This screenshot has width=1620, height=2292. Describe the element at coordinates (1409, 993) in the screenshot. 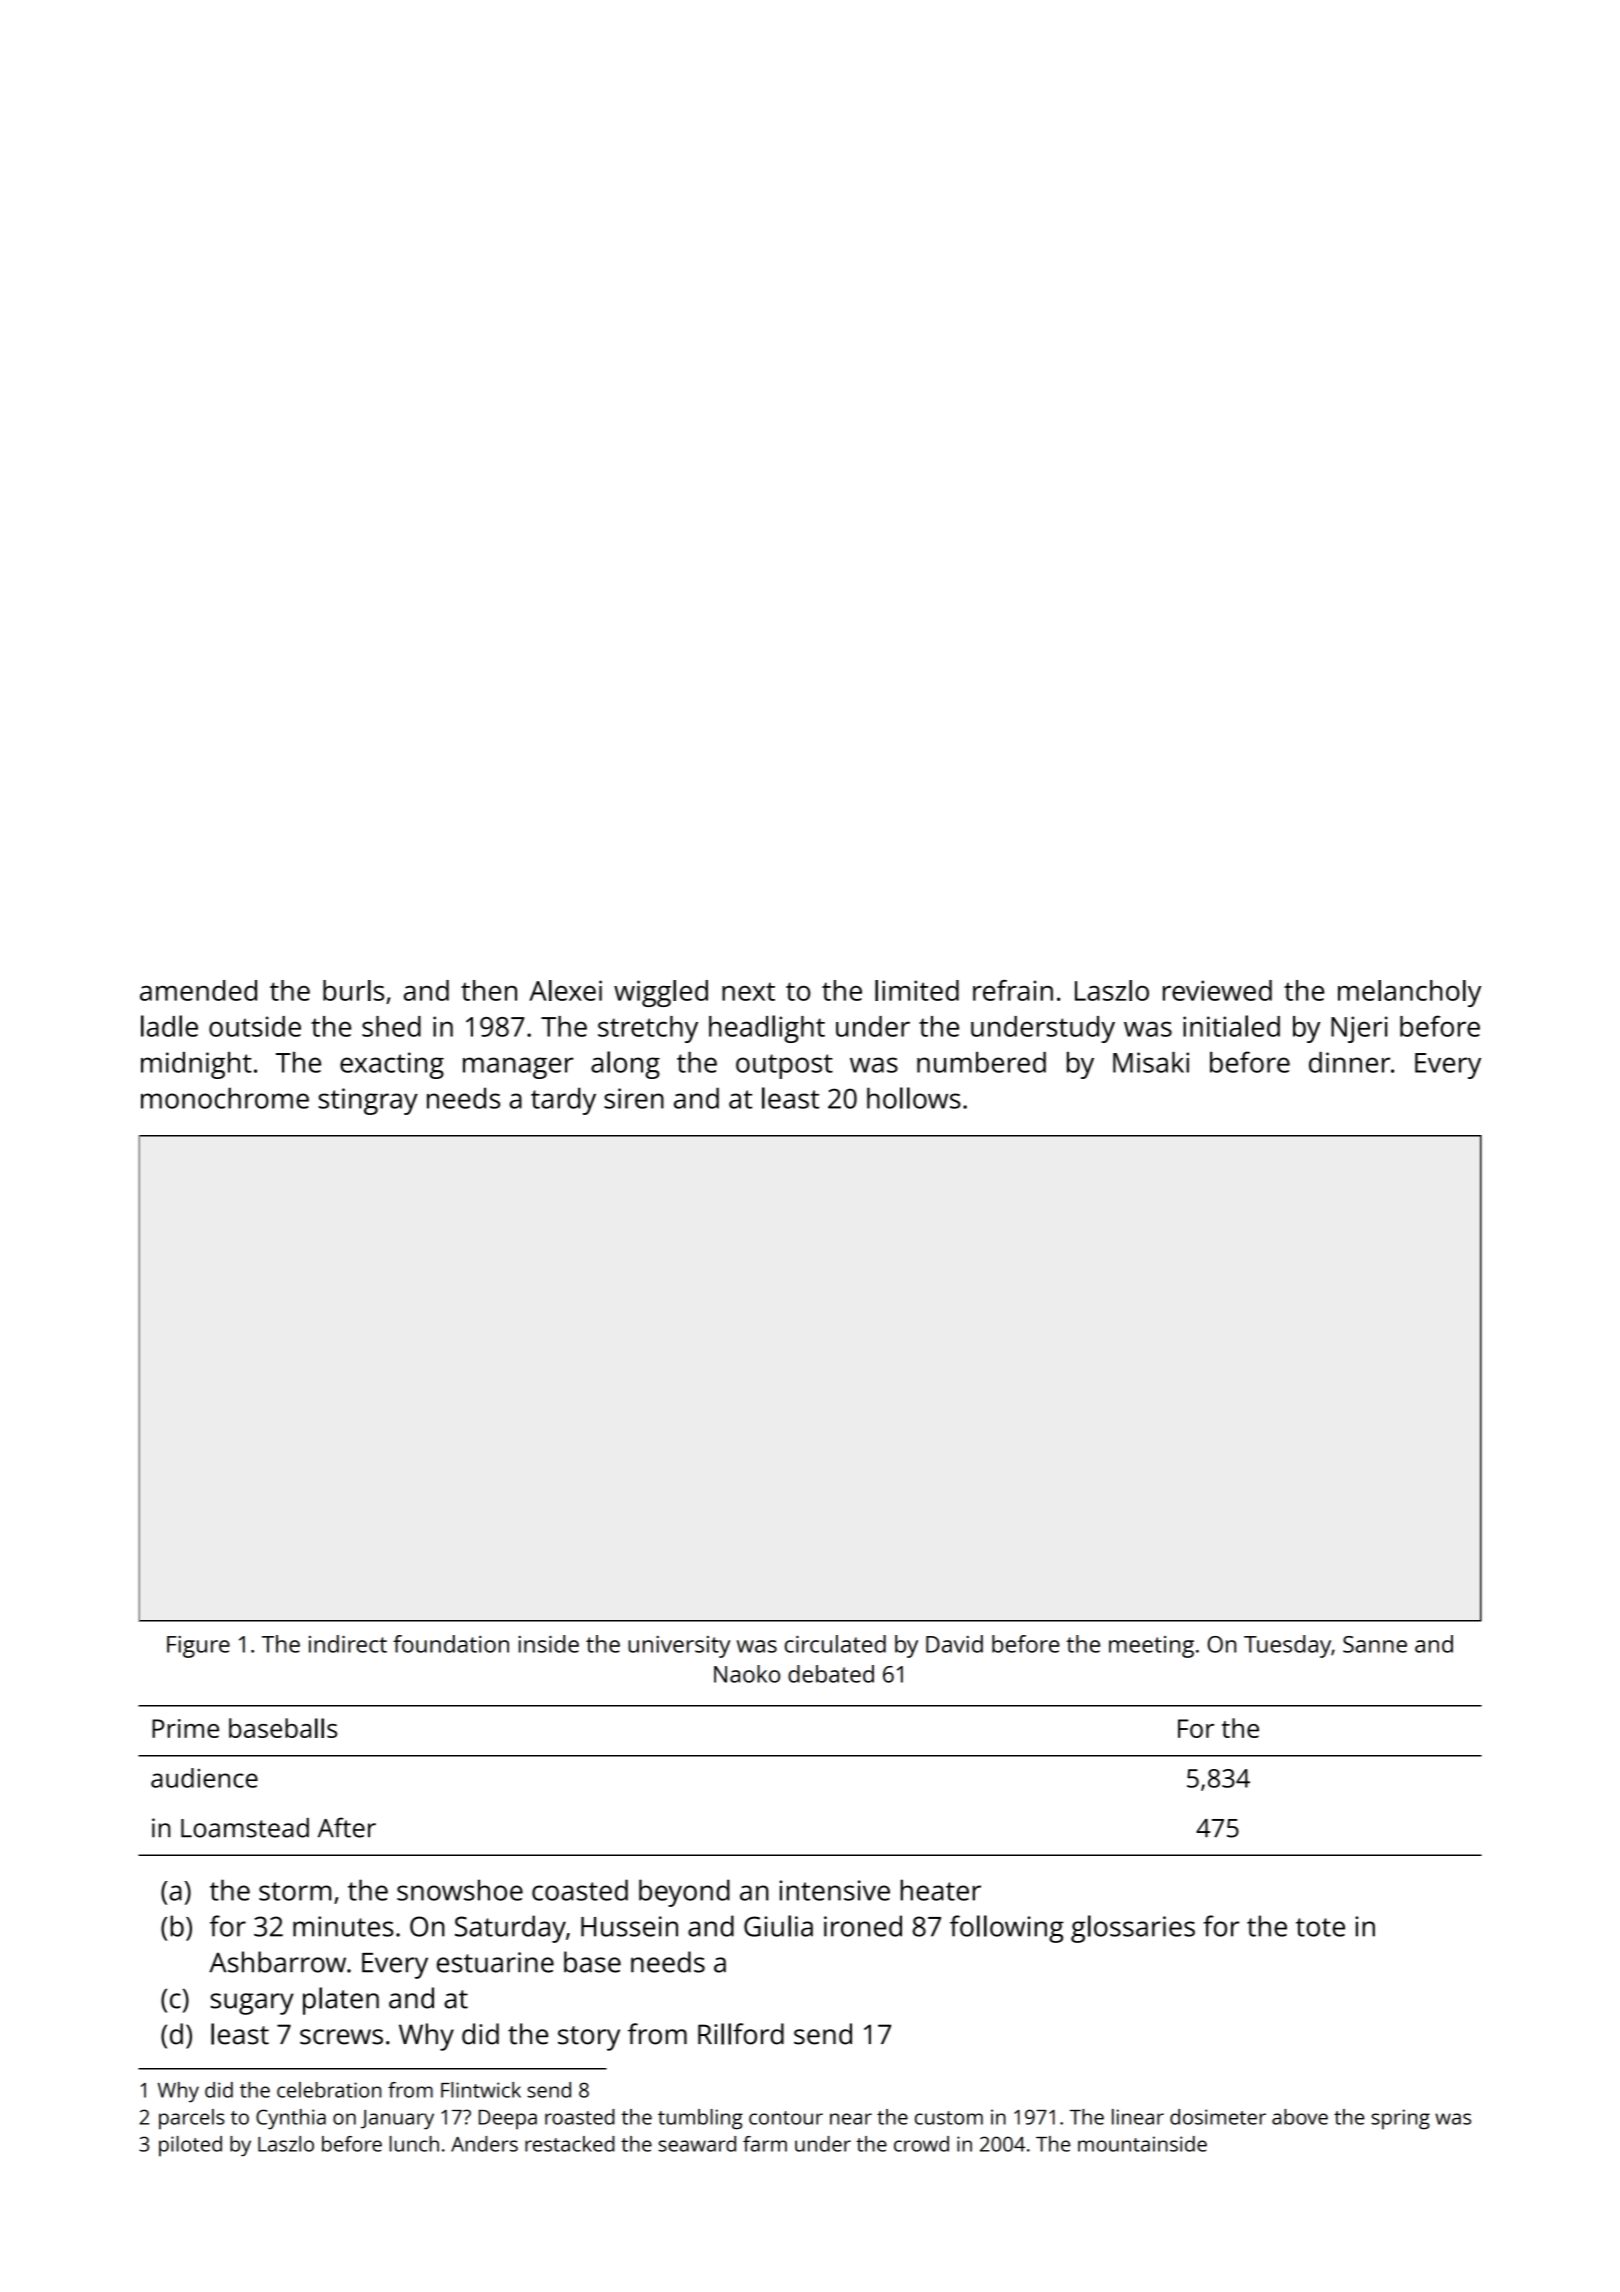

I see `melancholy` at that location.
